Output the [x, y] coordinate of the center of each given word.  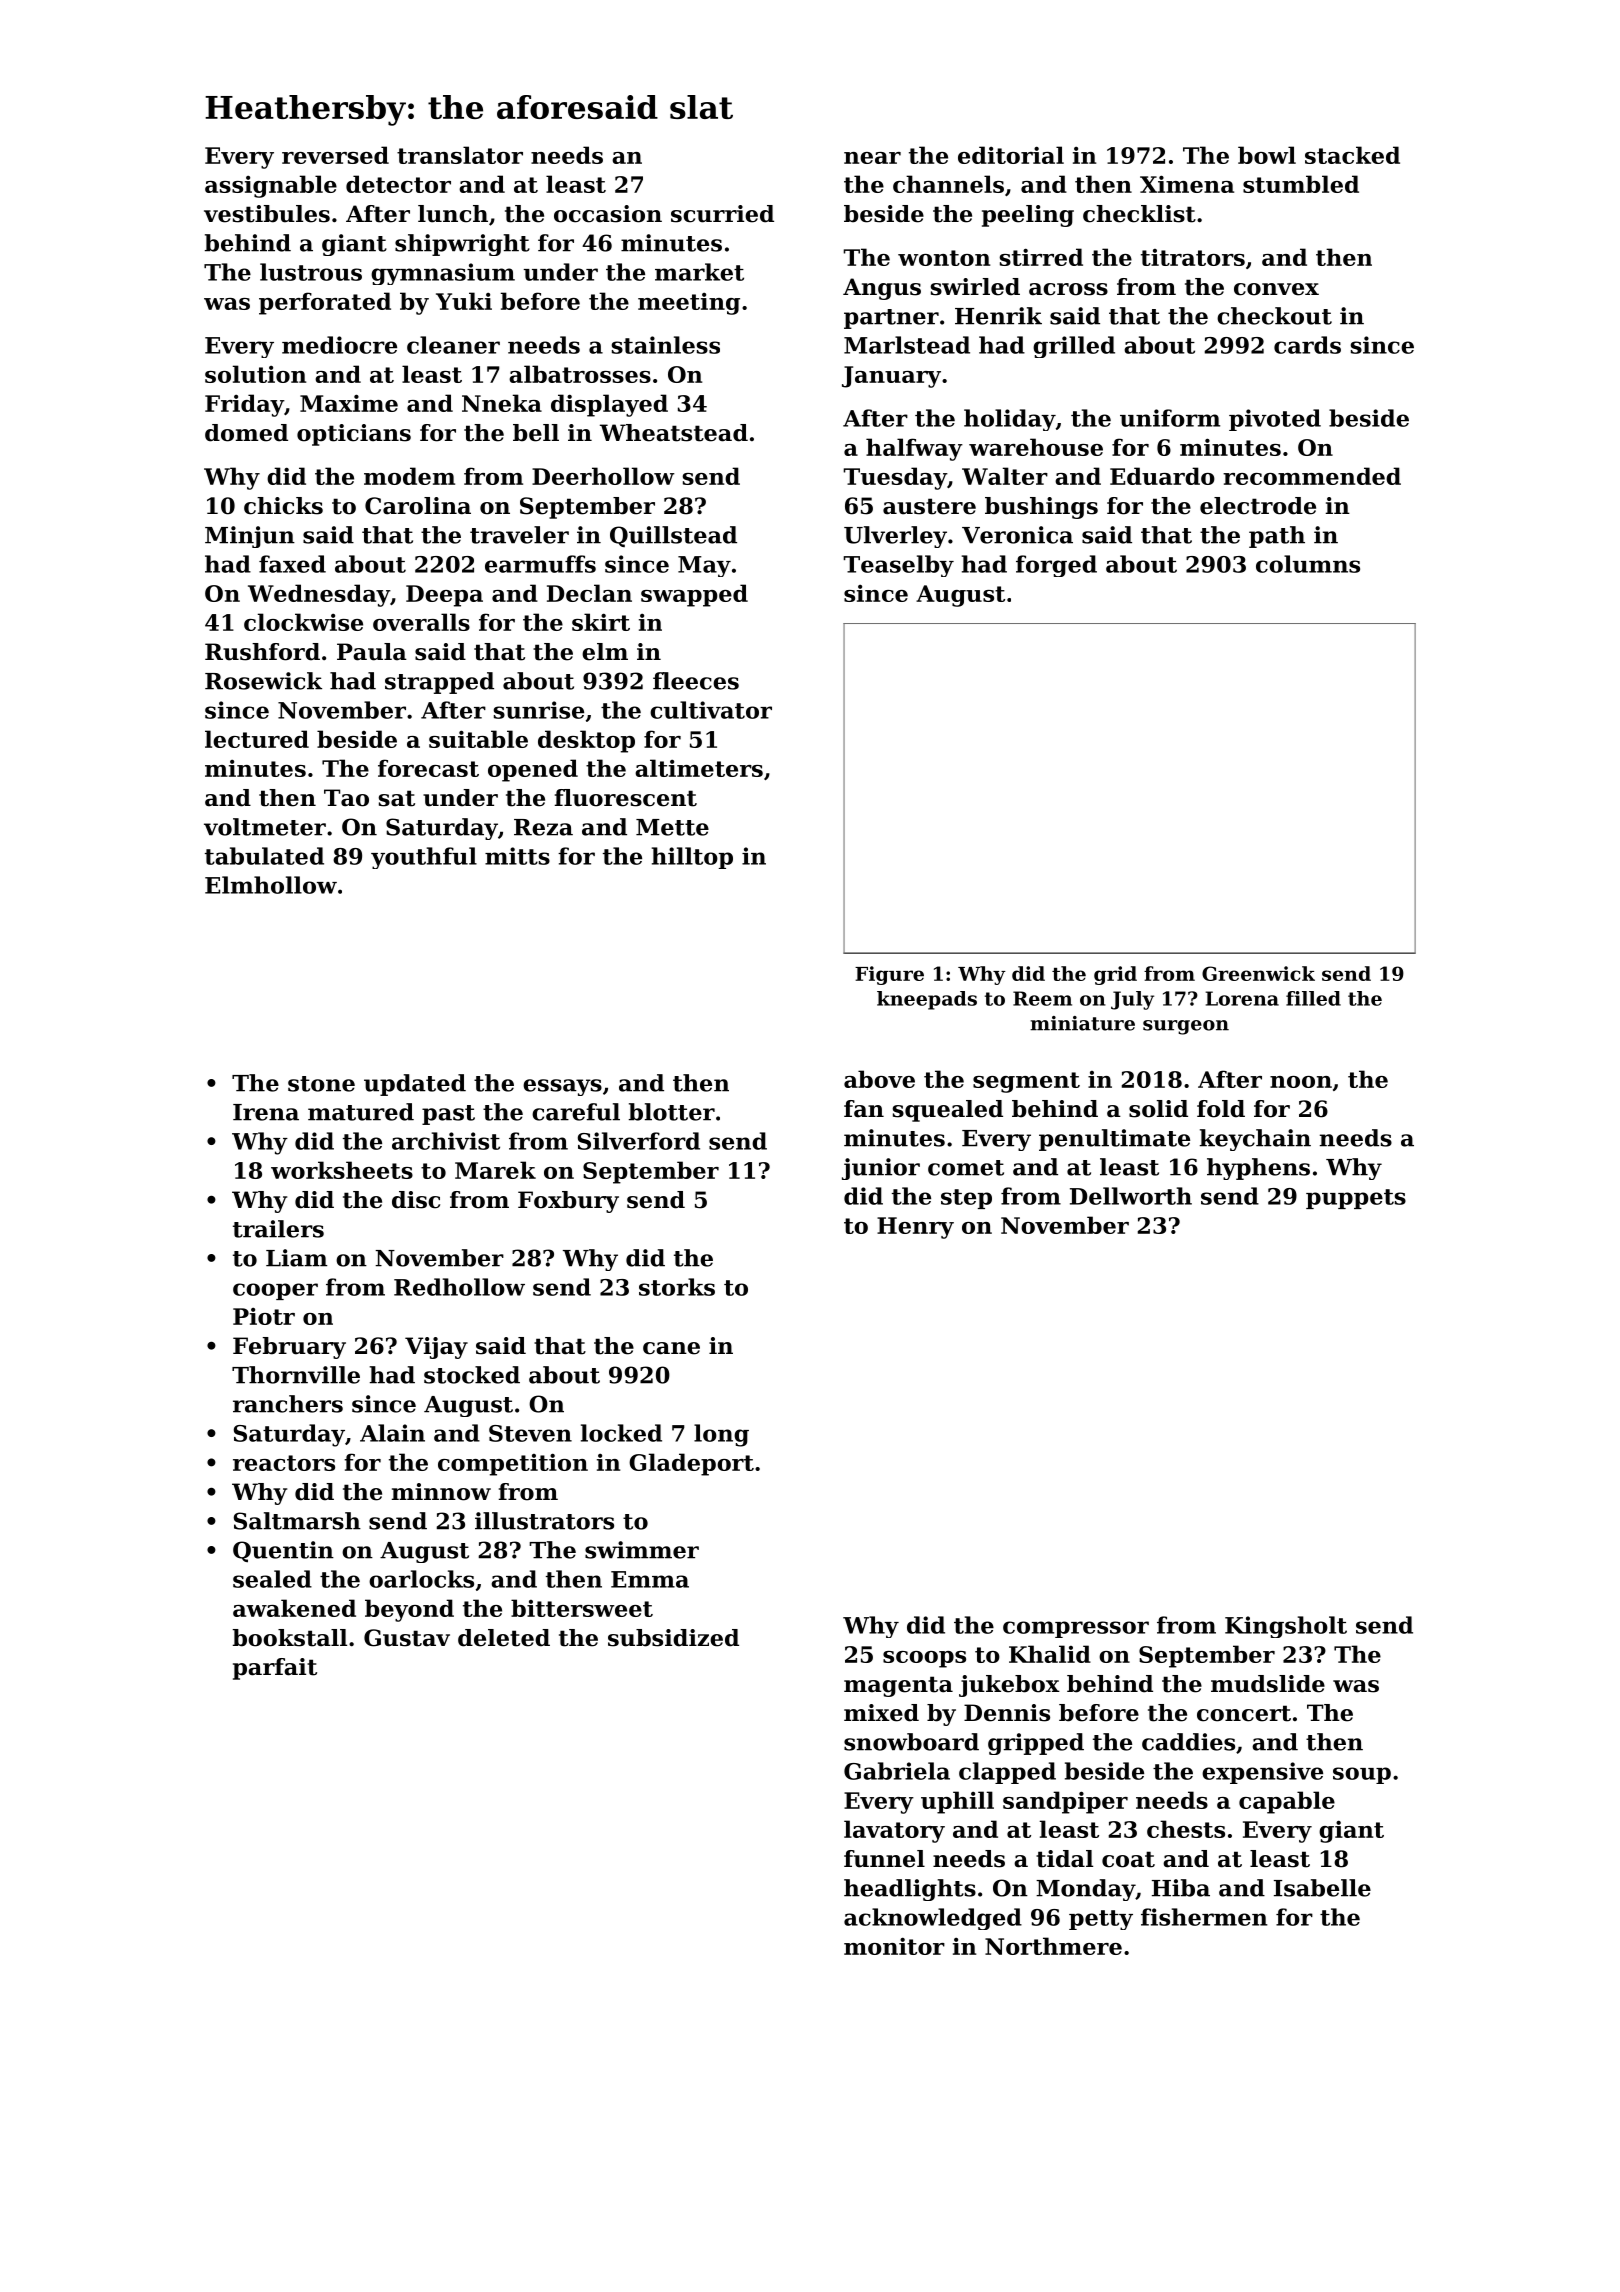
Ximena [1187, 184]
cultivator [711, 710]
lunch [453, 214]
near [872, 158]
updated [415, 1085]
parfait [275, 1669]
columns [1308, 564]
